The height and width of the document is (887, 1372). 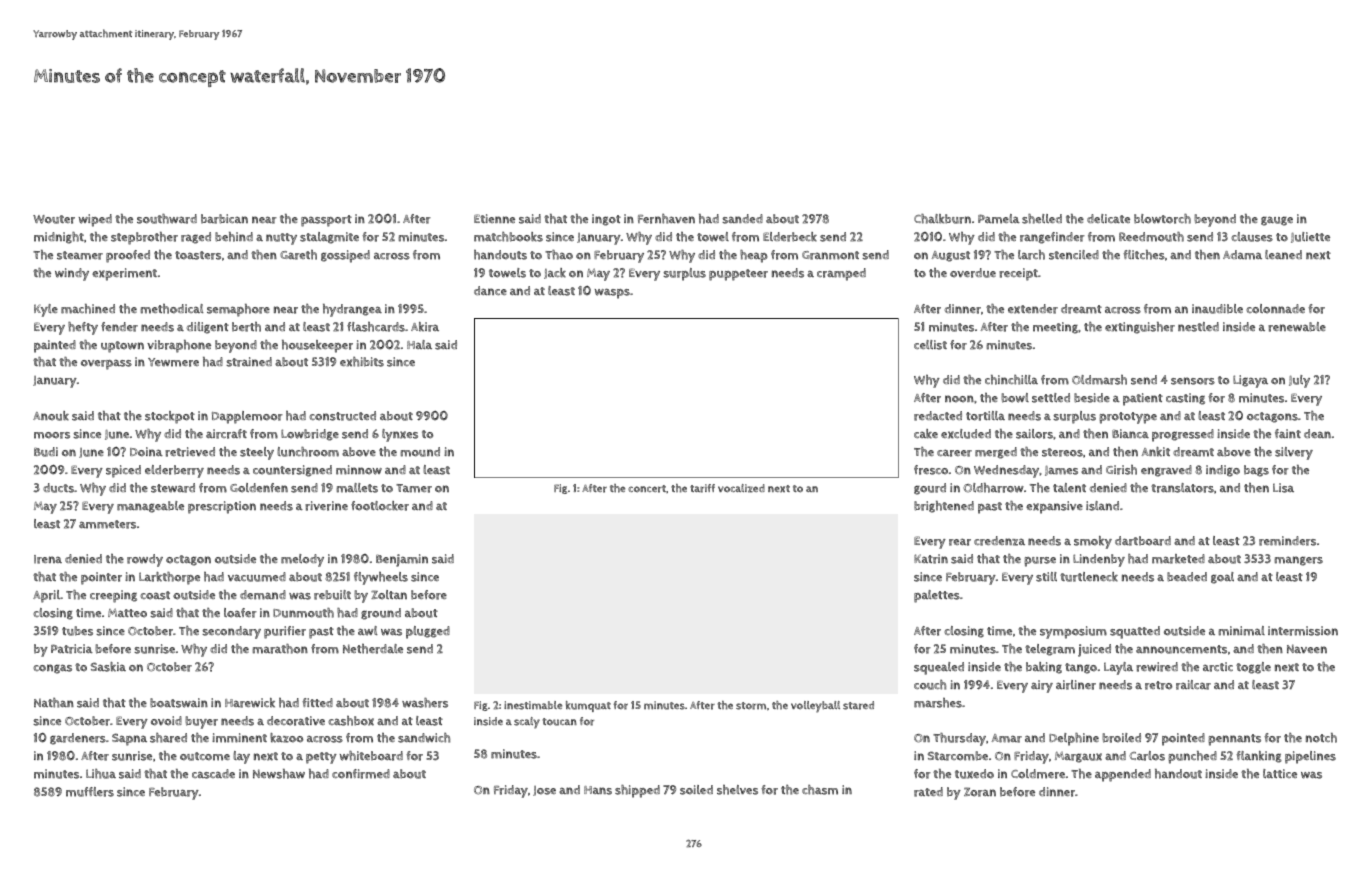 What do you see at coordinates (1277, 221) in the document?
I see `gauge` at bounding box center [1277, 221].
